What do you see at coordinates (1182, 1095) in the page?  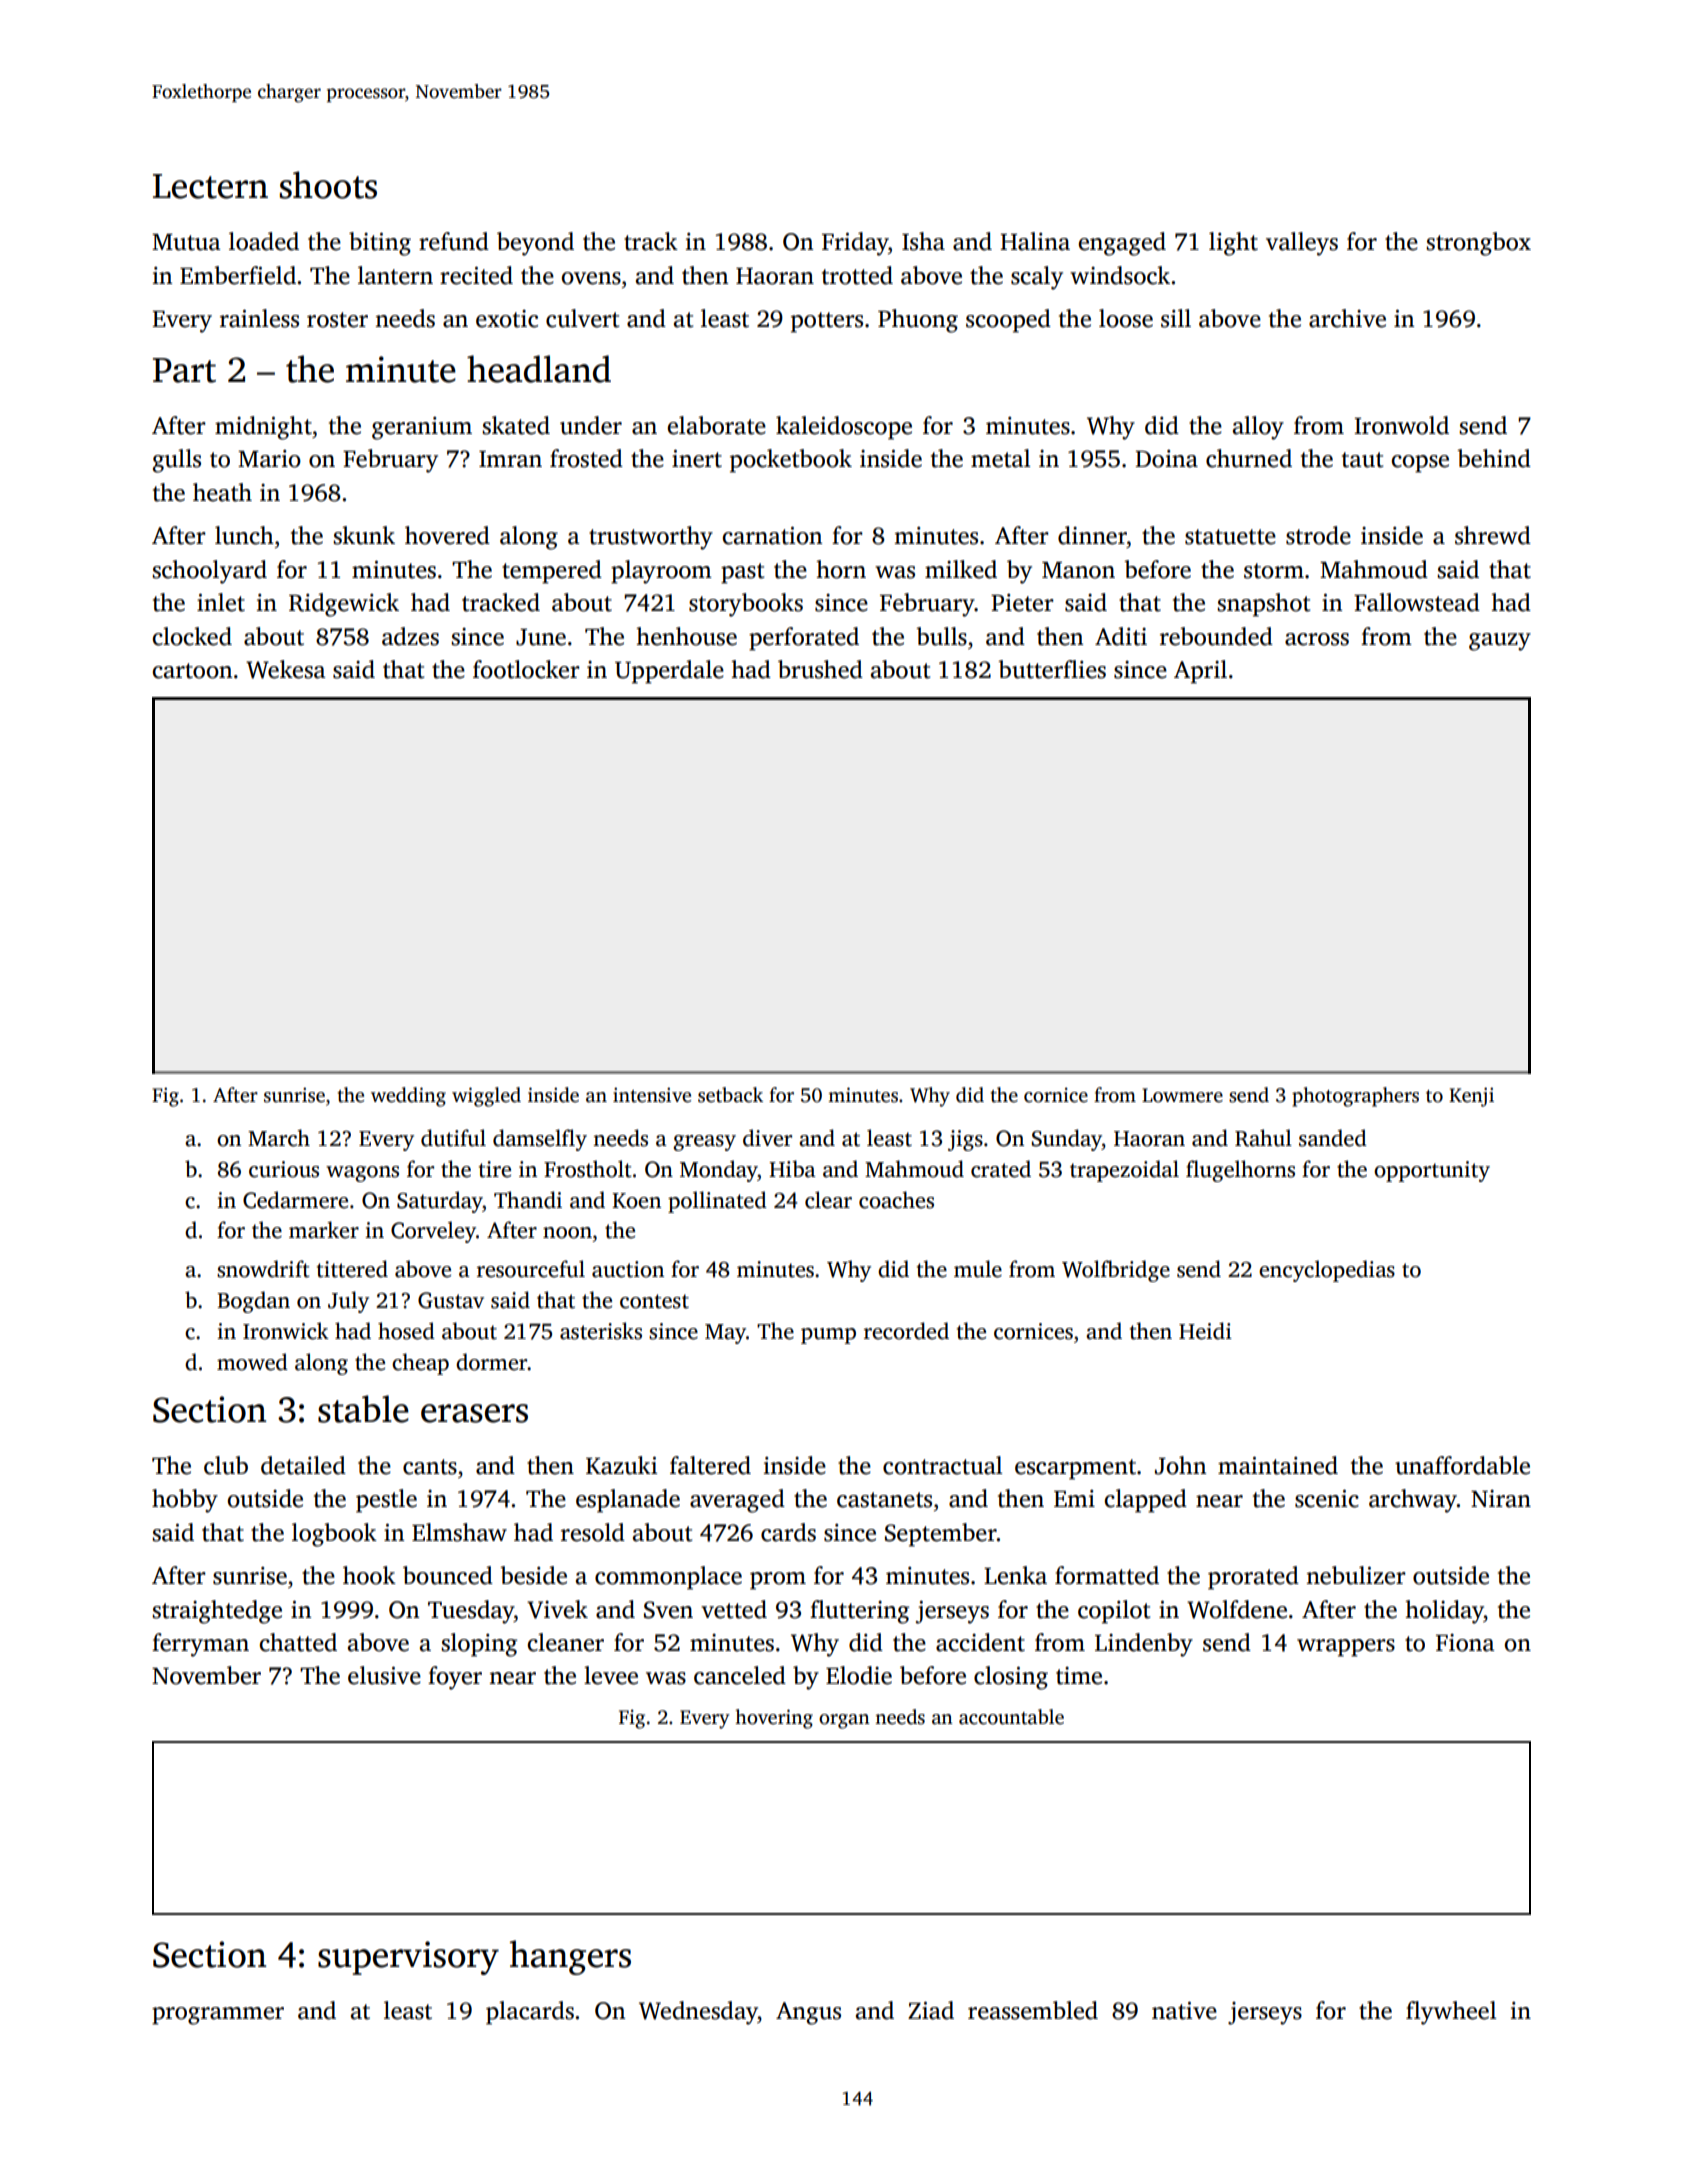 I see `Lowmere` at bounding box center [1182, 1095].
